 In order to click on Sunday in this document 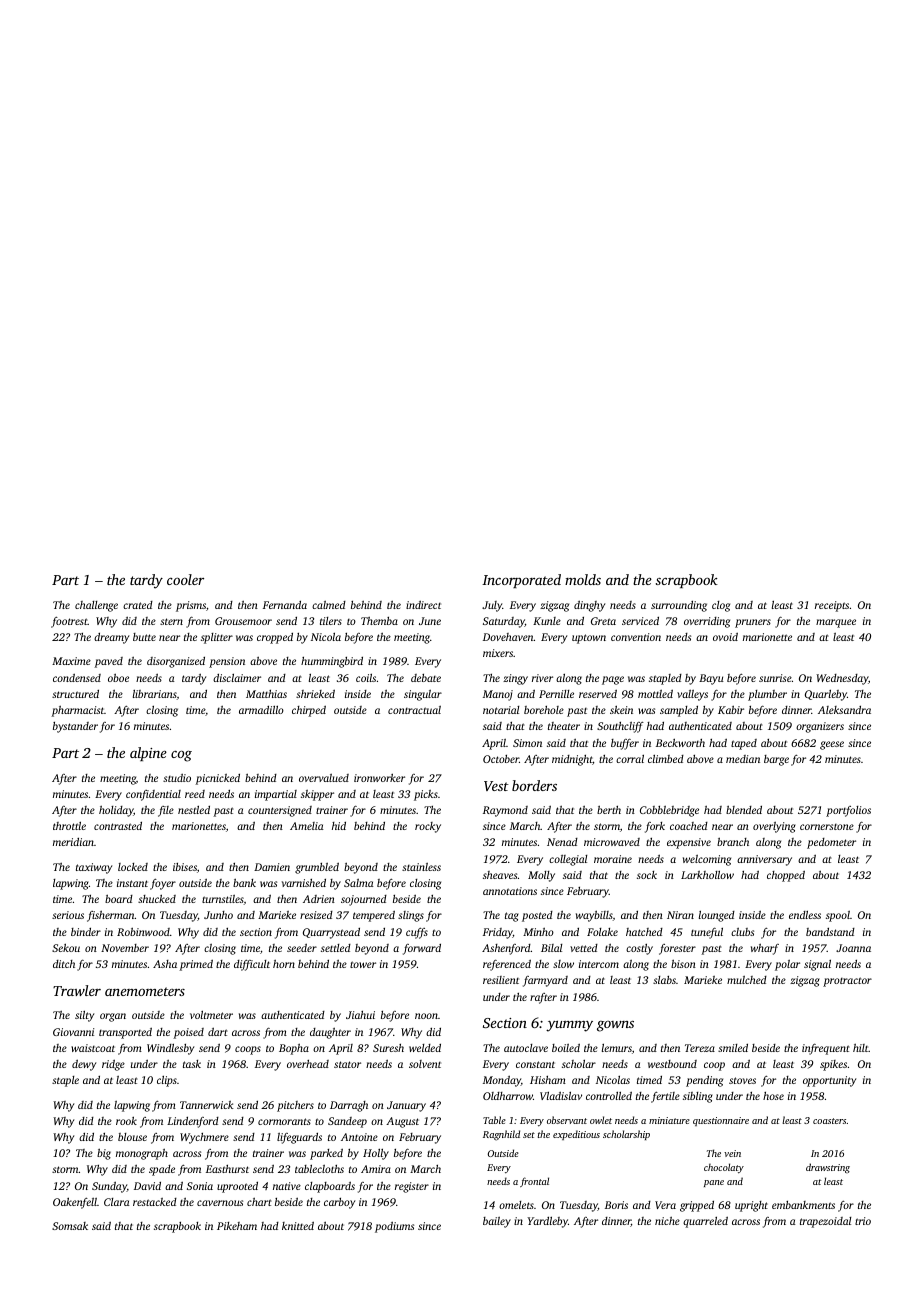, I will do `click(109, 1187)`.
